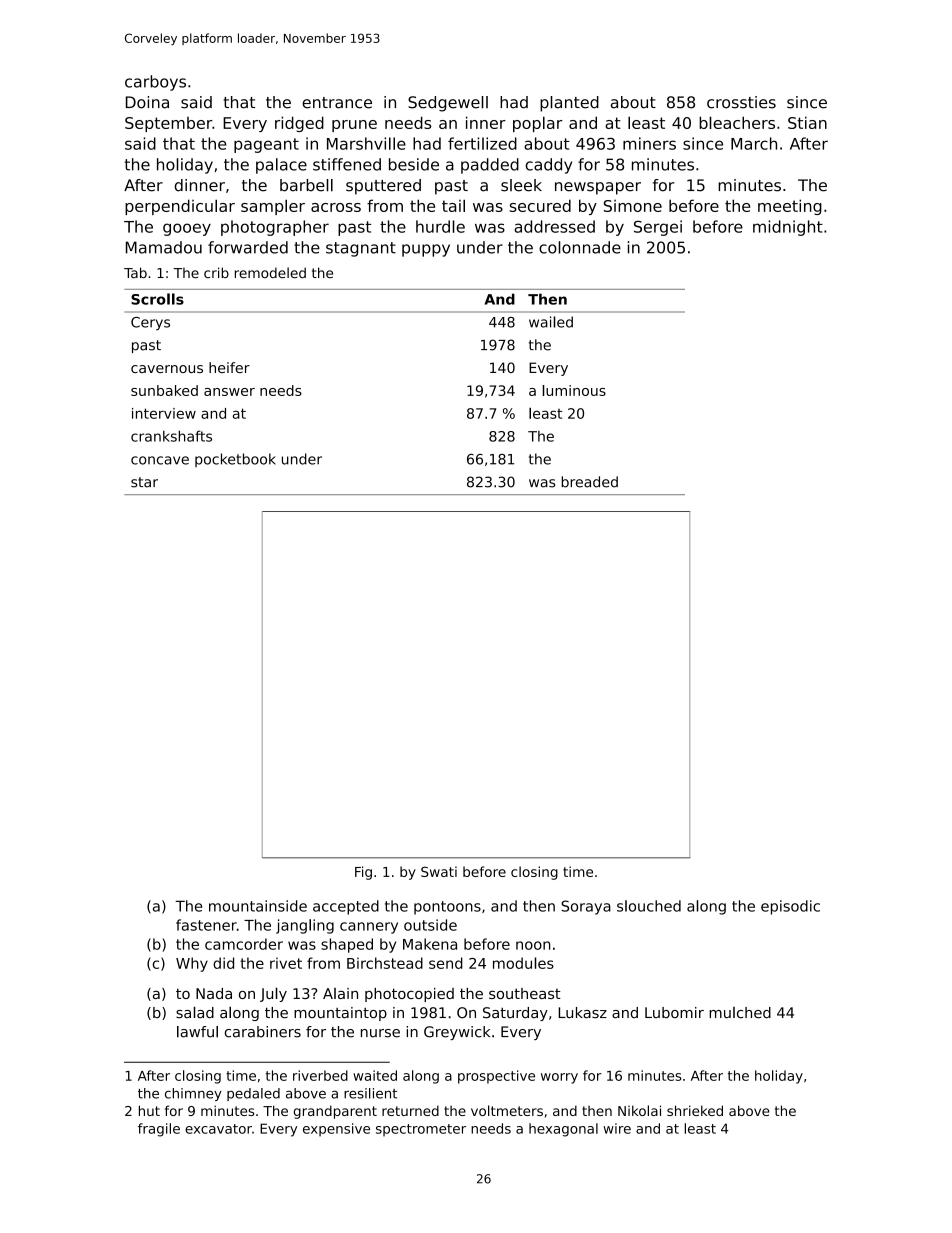 The image size is (952, 1233). I want to click on miners, so click(649, 143).
